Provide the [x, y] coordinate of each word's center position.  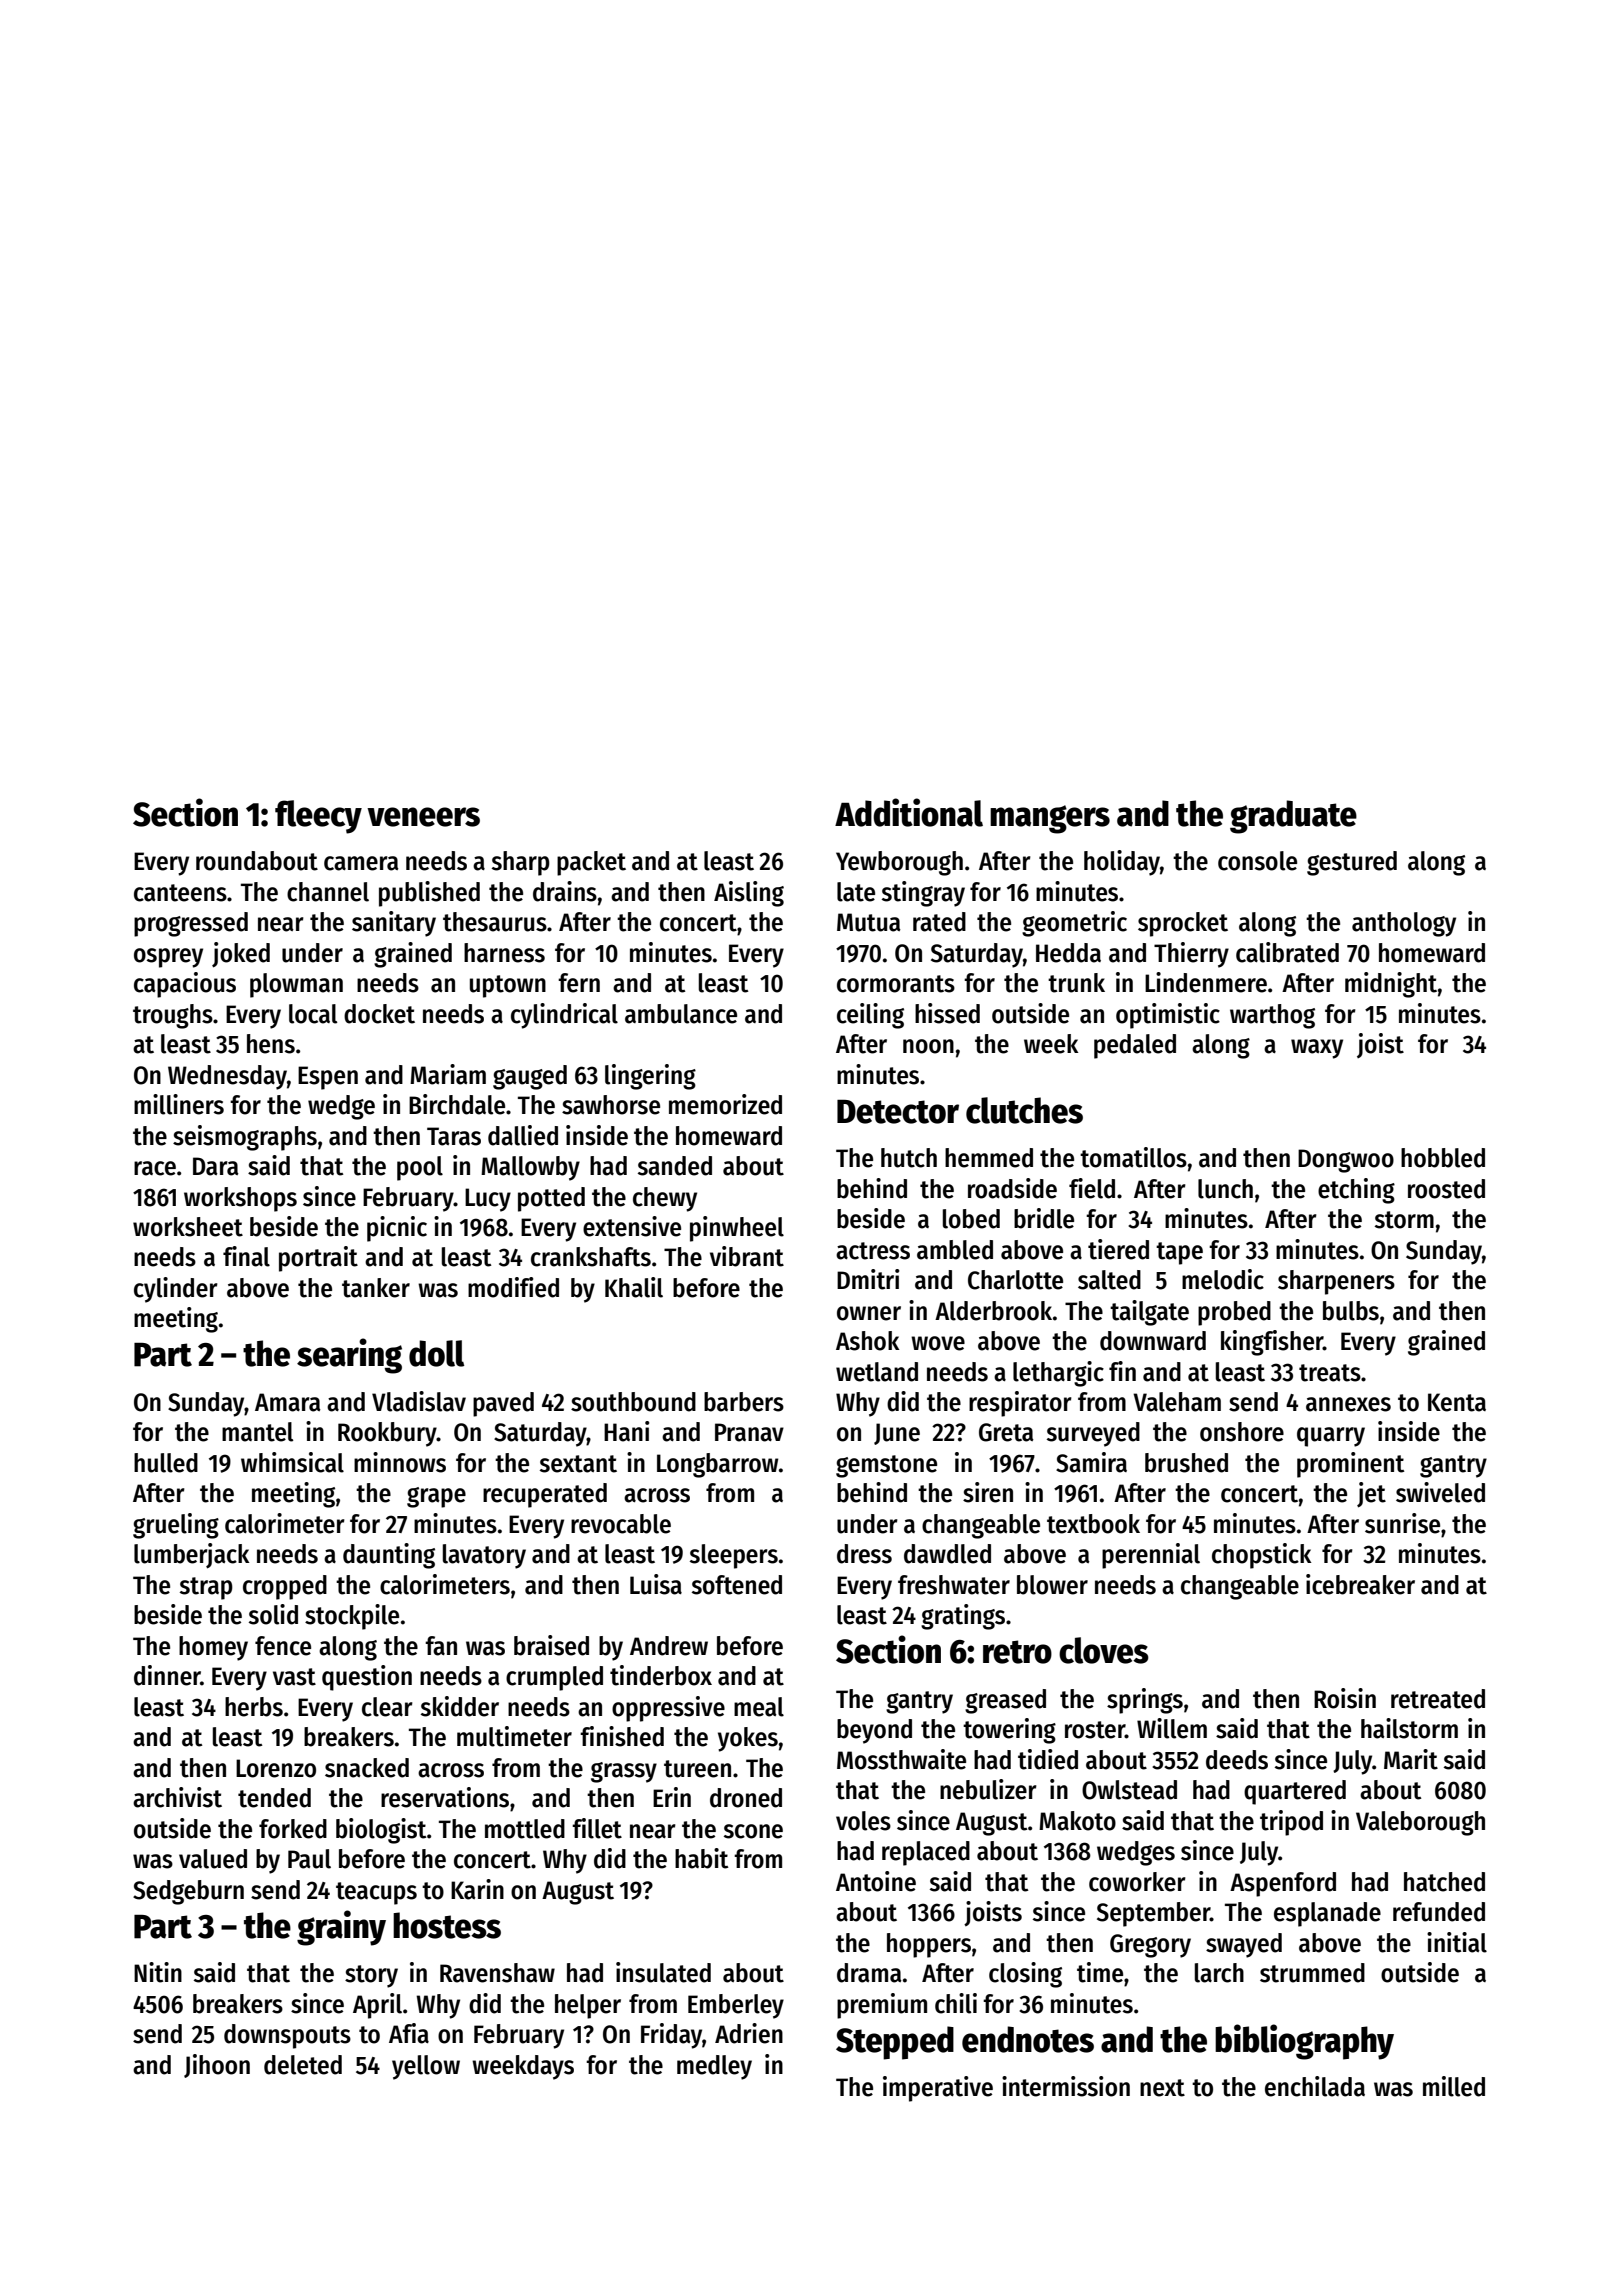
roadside [1012, 1188]
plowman [296, 985]
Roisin [1345, 1698]
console [1257, 861]
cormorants [896, 984]
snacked [367, 1768]
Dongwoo [1346, 1161]
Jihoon [217, 2066]
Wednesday [227, 1077]
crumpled [554, 1678]
